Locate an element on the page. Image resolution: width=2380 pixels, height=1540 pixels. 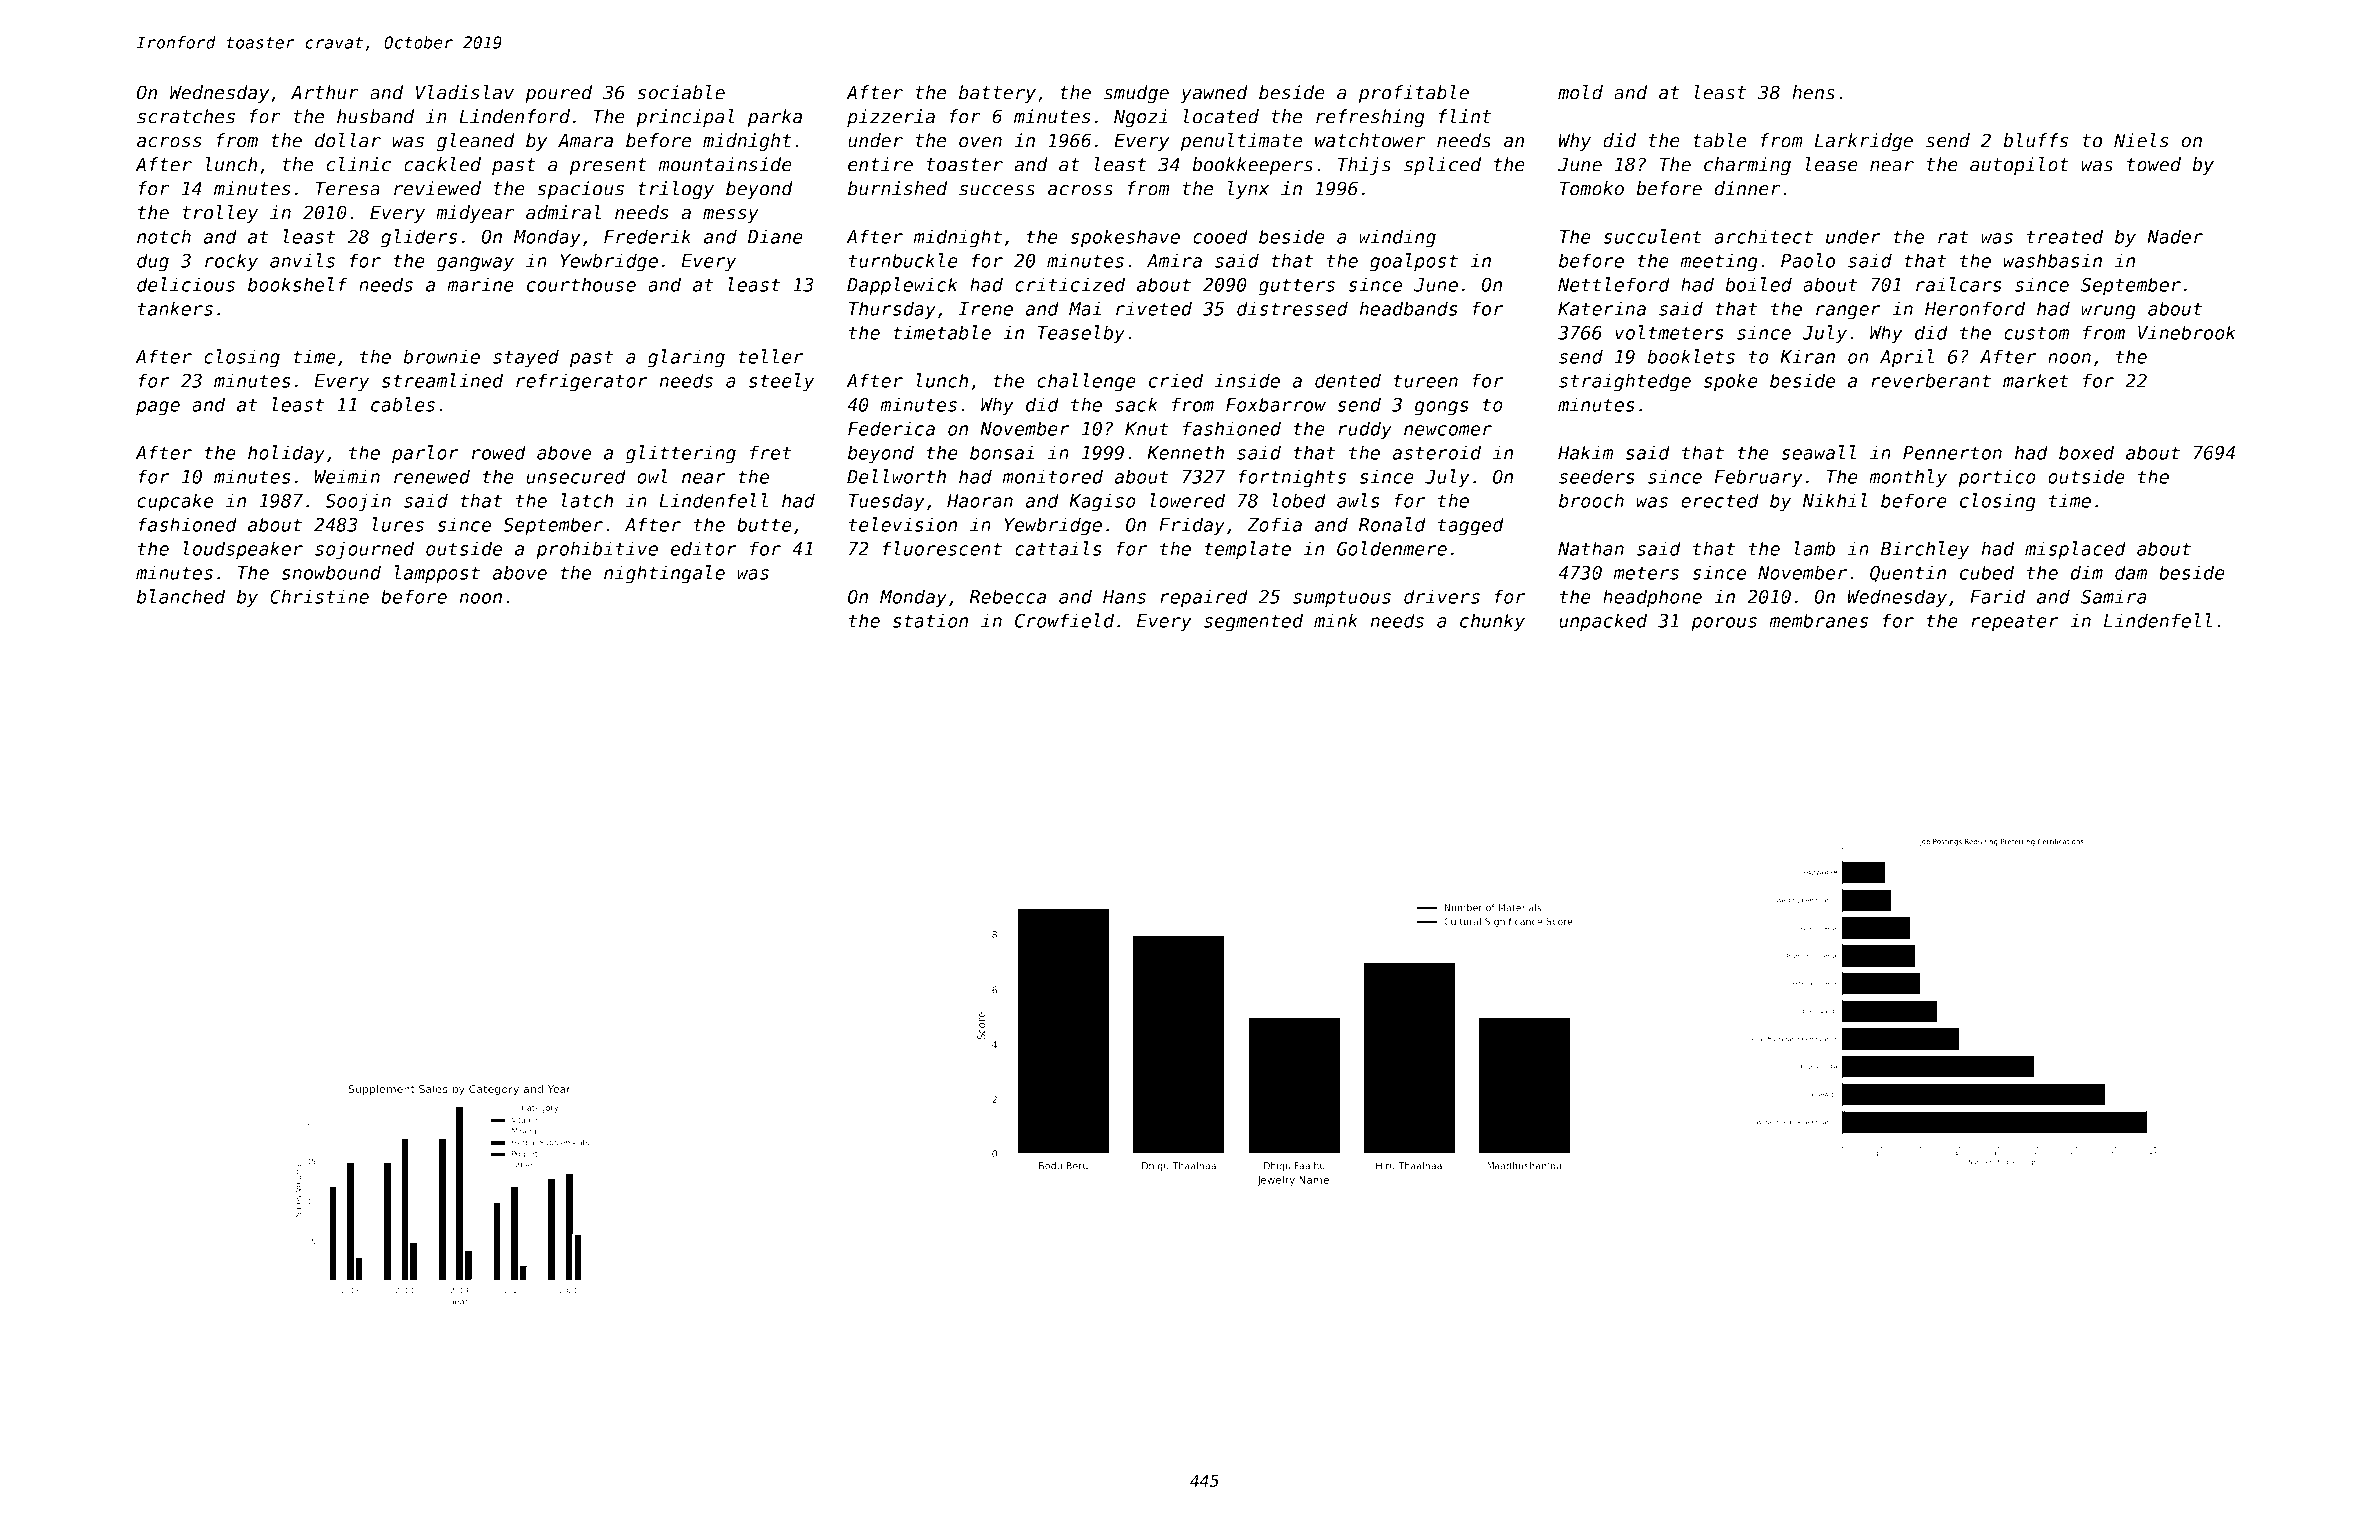
cooed is located at coordinates (1220, 236).
